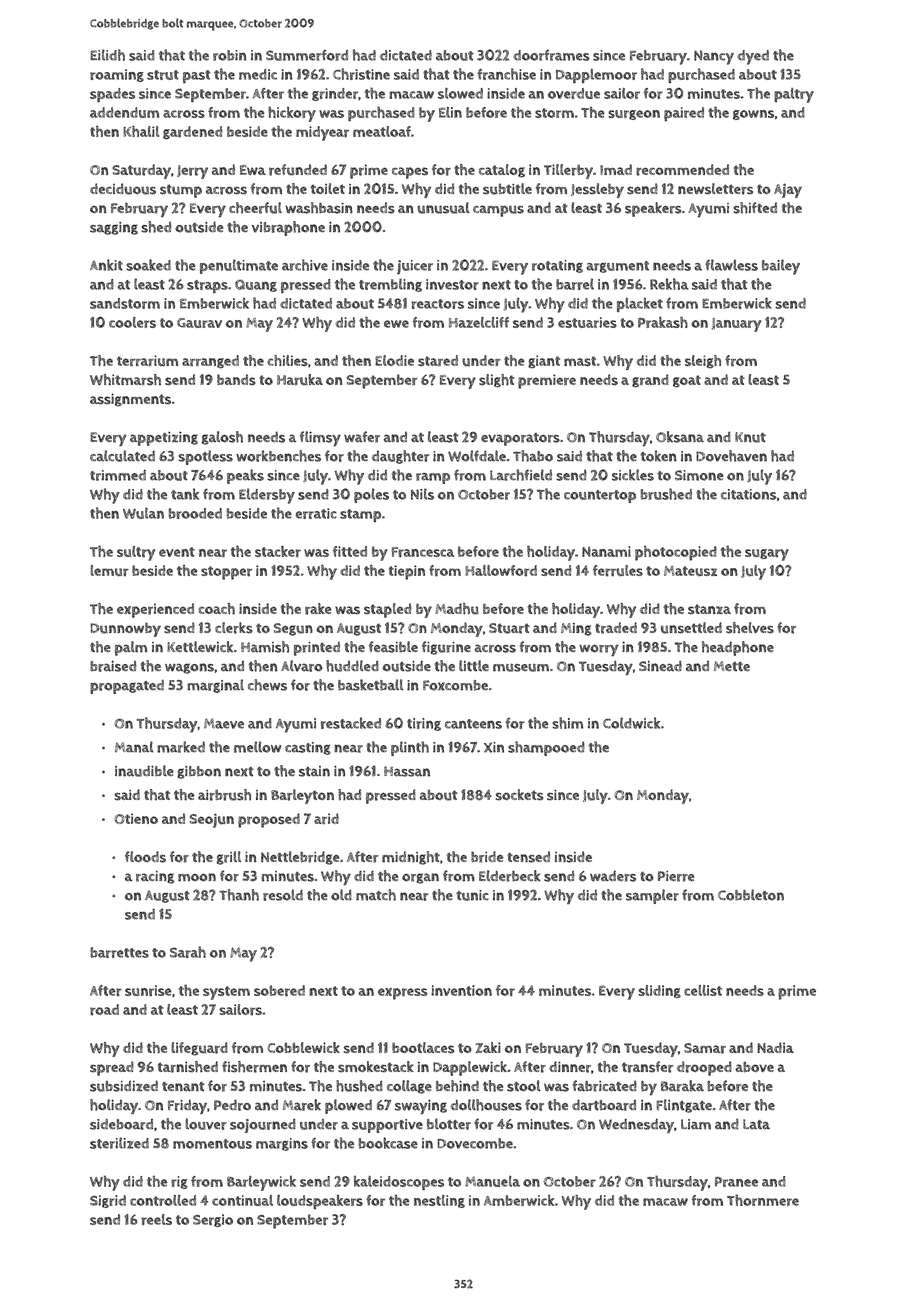 Image resolution: width=908 pixels, height=1316 pixels. What do you see at coordinates (307, 55) in the page?
I see `Summerford` at bounding box center [307, 55].
